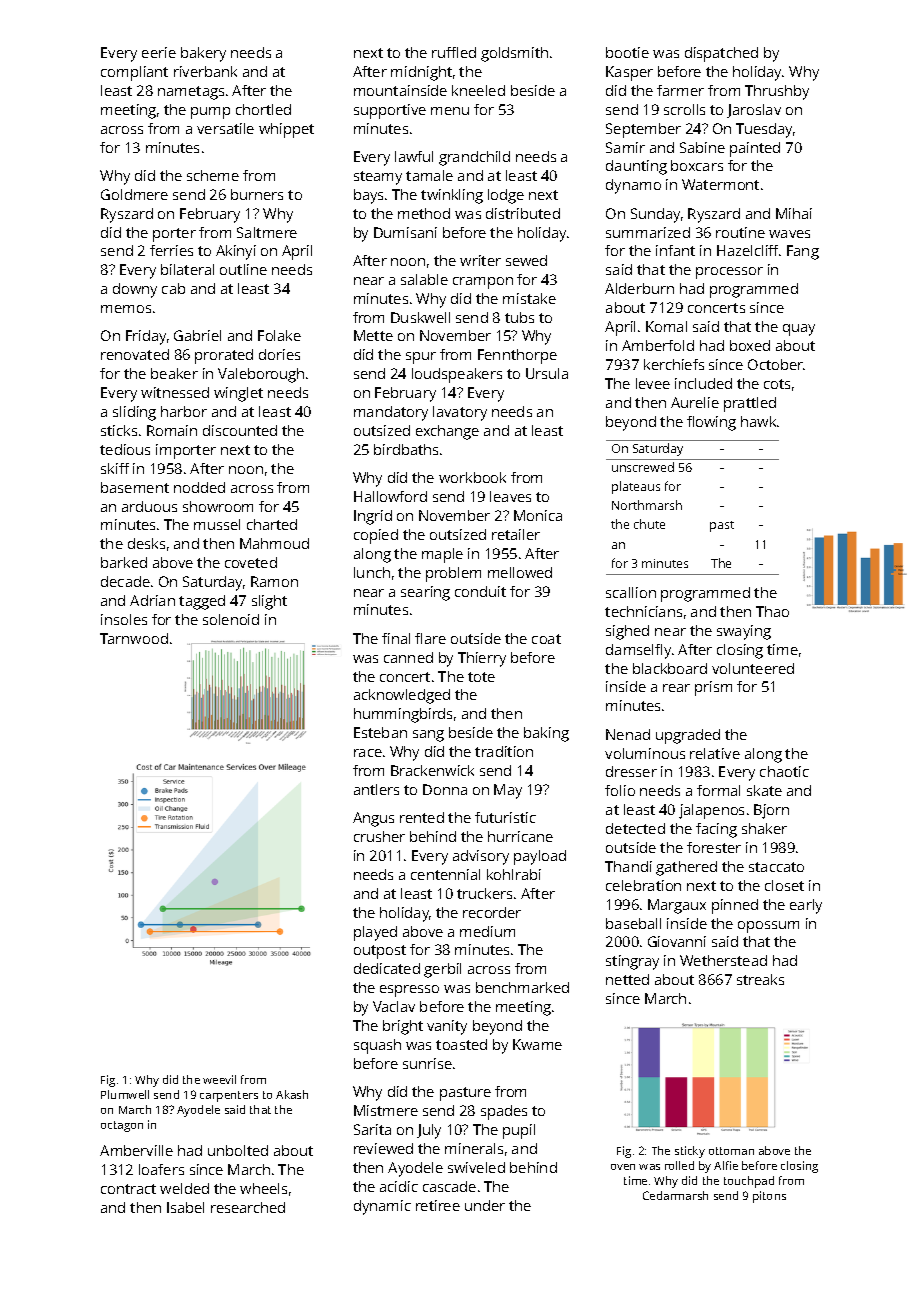 Image resolution: width=924 pixels, height=1308 pixels. Describe the element at coordinates (136, 1150) in the screenshot. I see `Amberville` at that location.
